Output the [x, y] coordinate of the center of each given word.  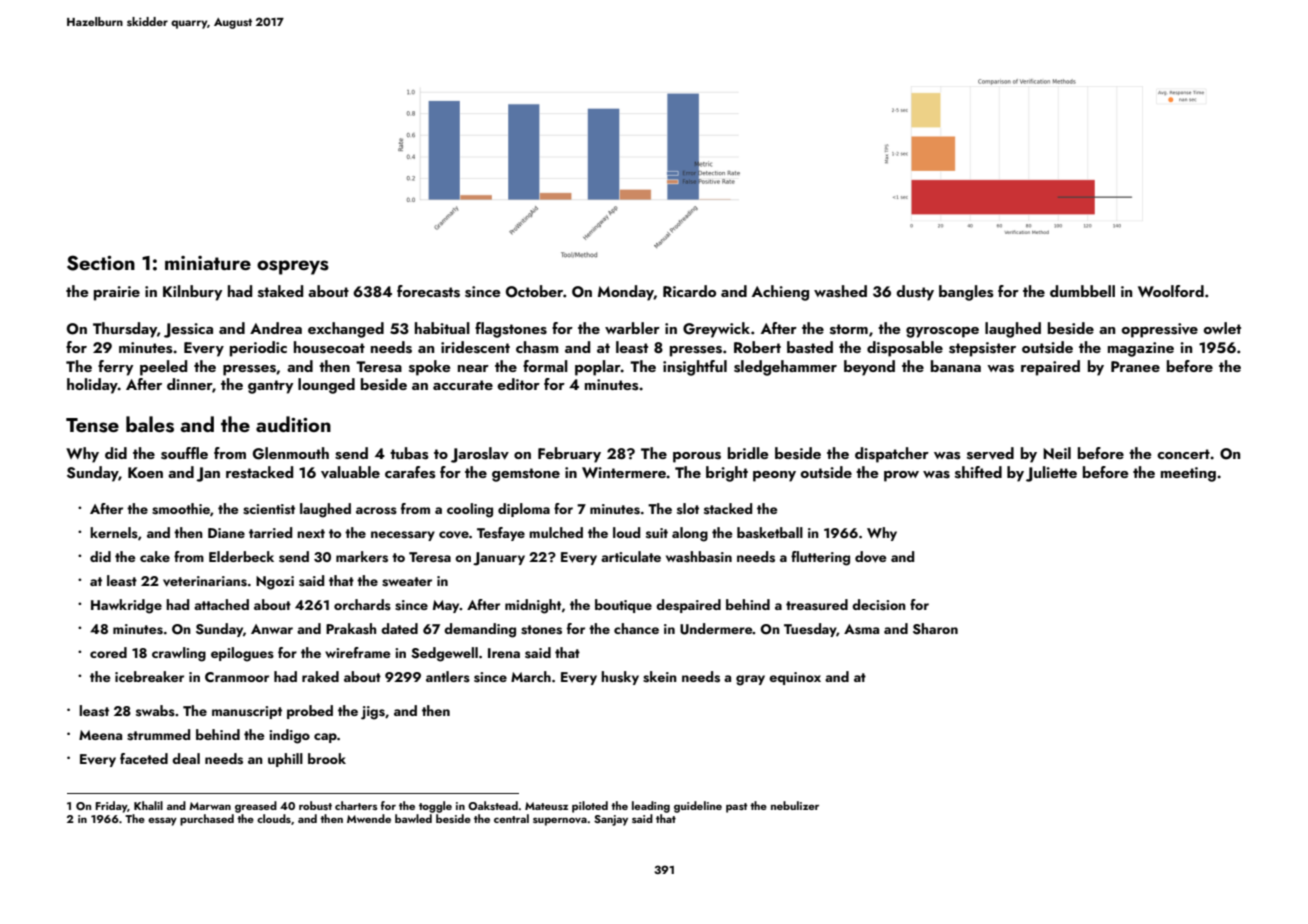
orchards [362, 605]
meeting [1188, 474]
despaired [688, 606]
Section [101, 263]
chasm [537, 347]
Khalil [148, 805]
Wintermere [624, 472]
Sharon [935, 629]
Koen [145, 472]
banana [956, 366]
